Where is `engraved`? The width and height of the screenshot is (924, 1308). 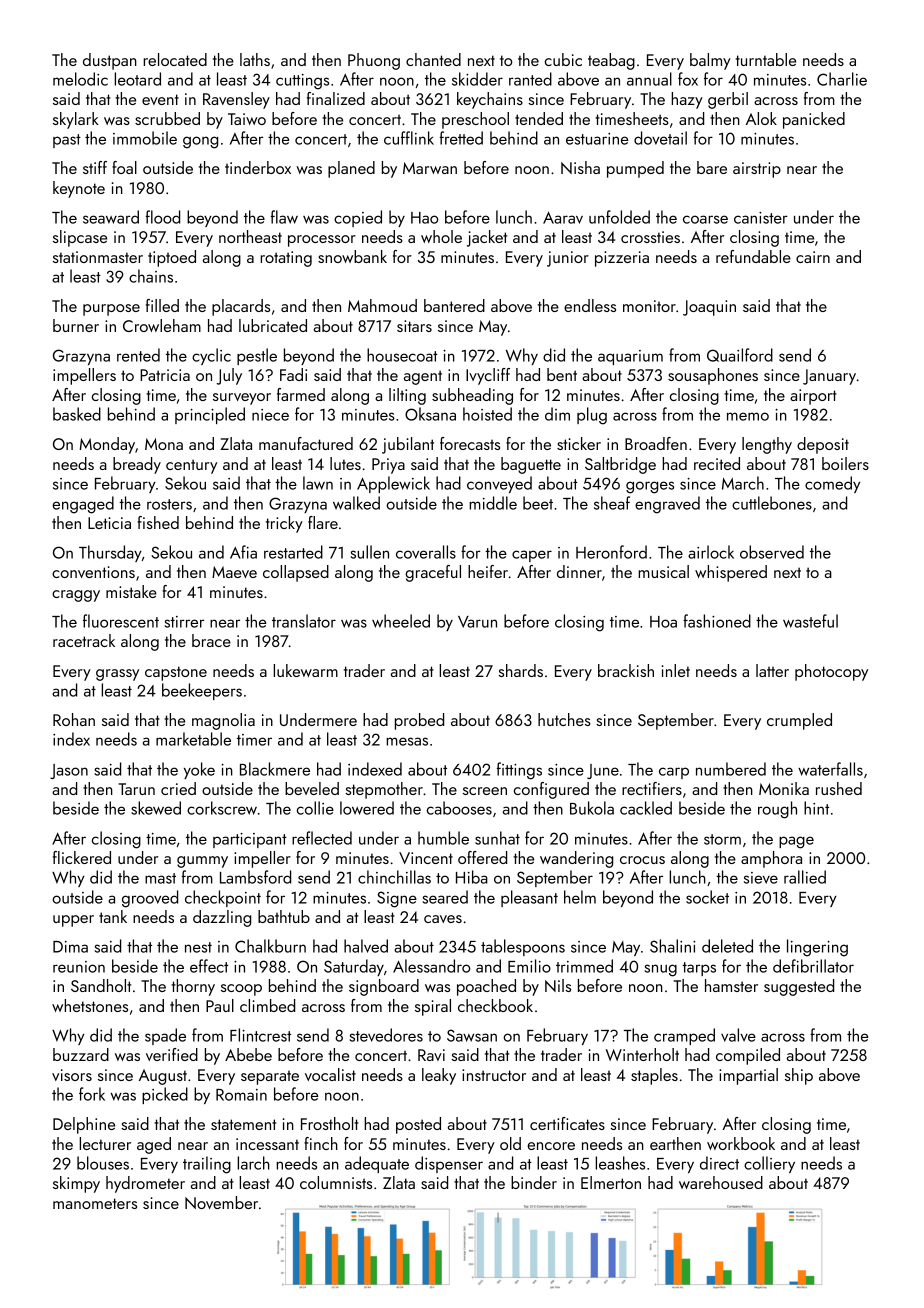
engraved is located at coordinates (667, 505).
